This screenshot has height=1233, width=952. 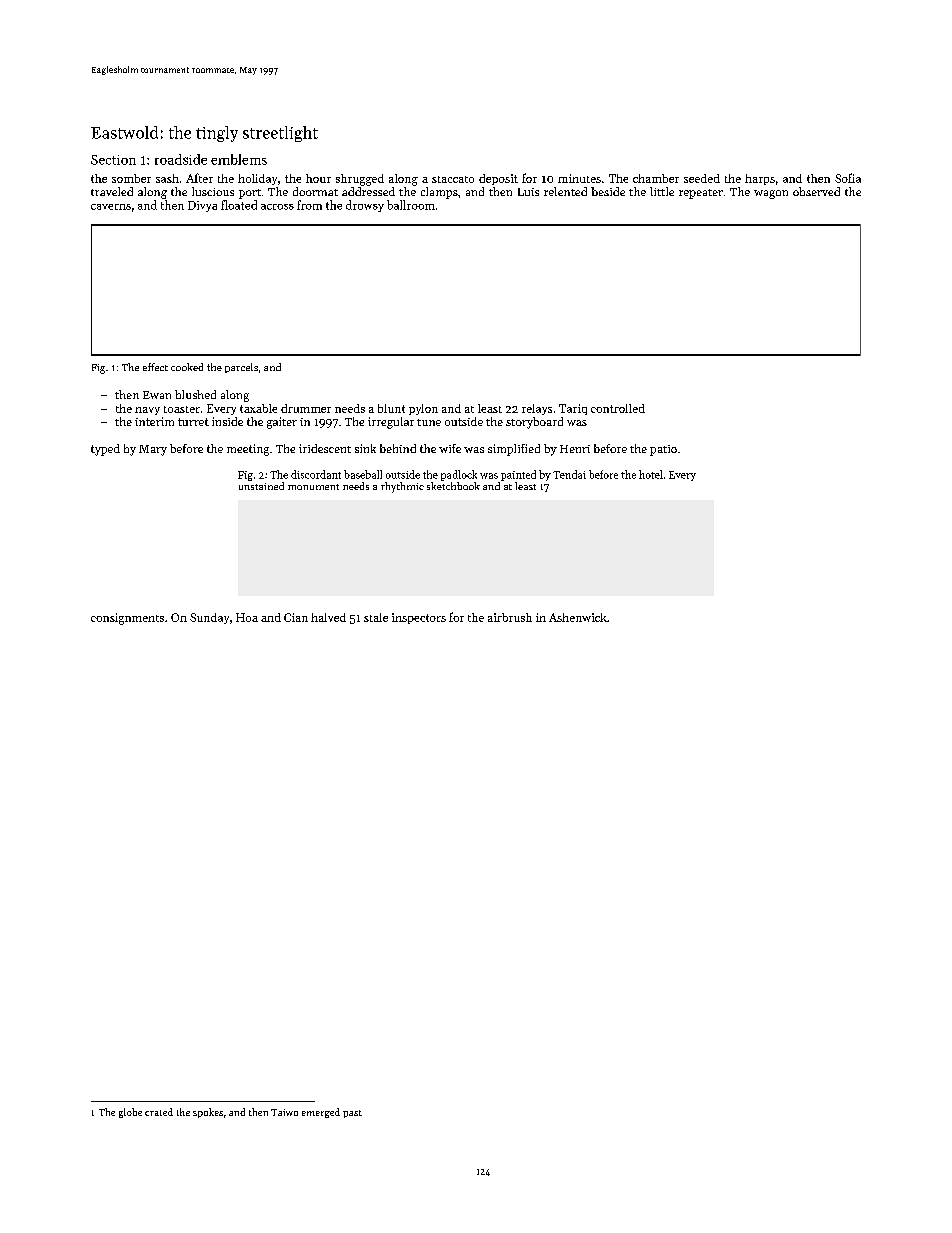 I want to click on Ashenwick, so click(x=578, y=617).
